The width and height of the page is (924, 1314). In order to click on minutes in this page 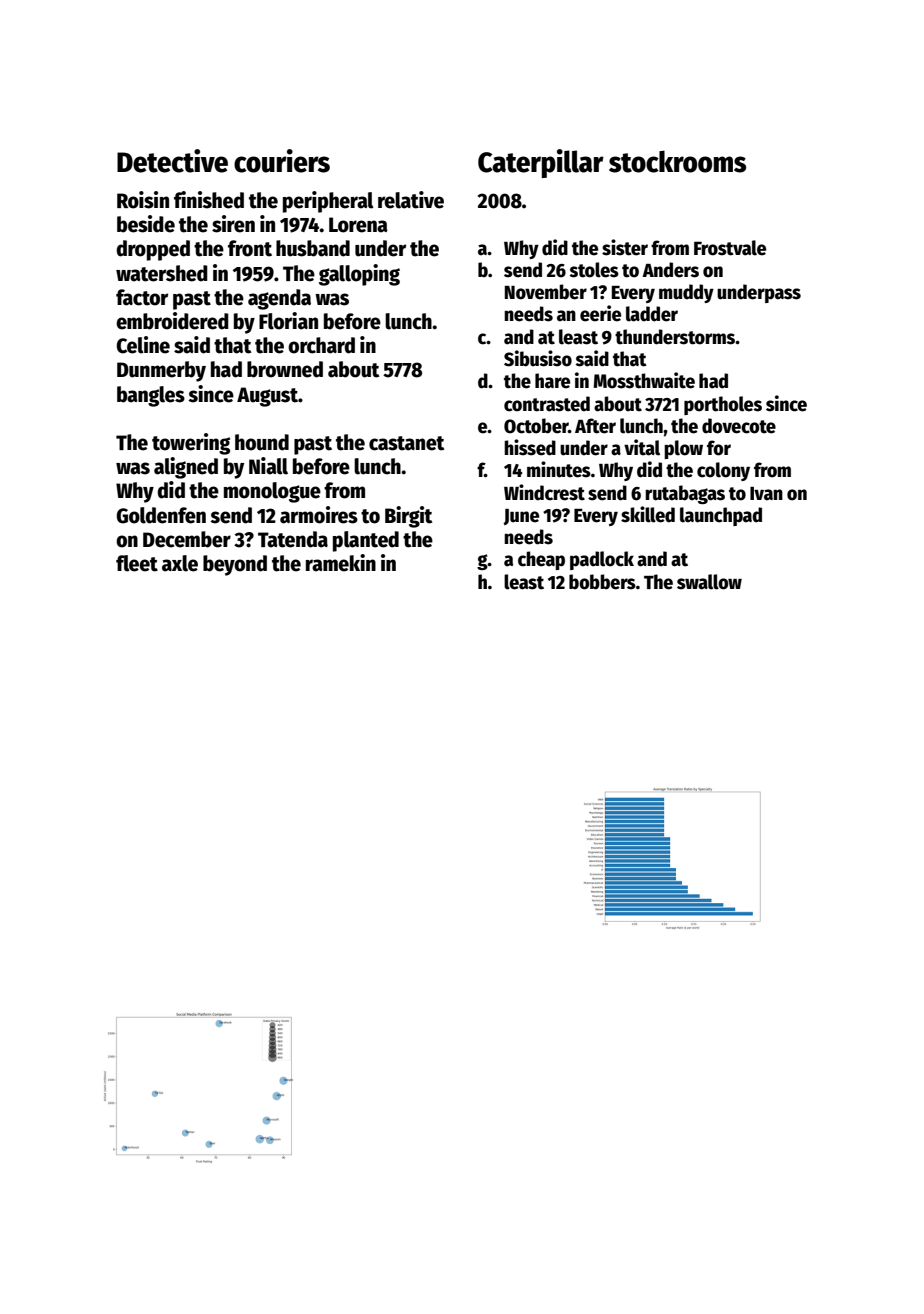, I will do `click(559, 469)`.
